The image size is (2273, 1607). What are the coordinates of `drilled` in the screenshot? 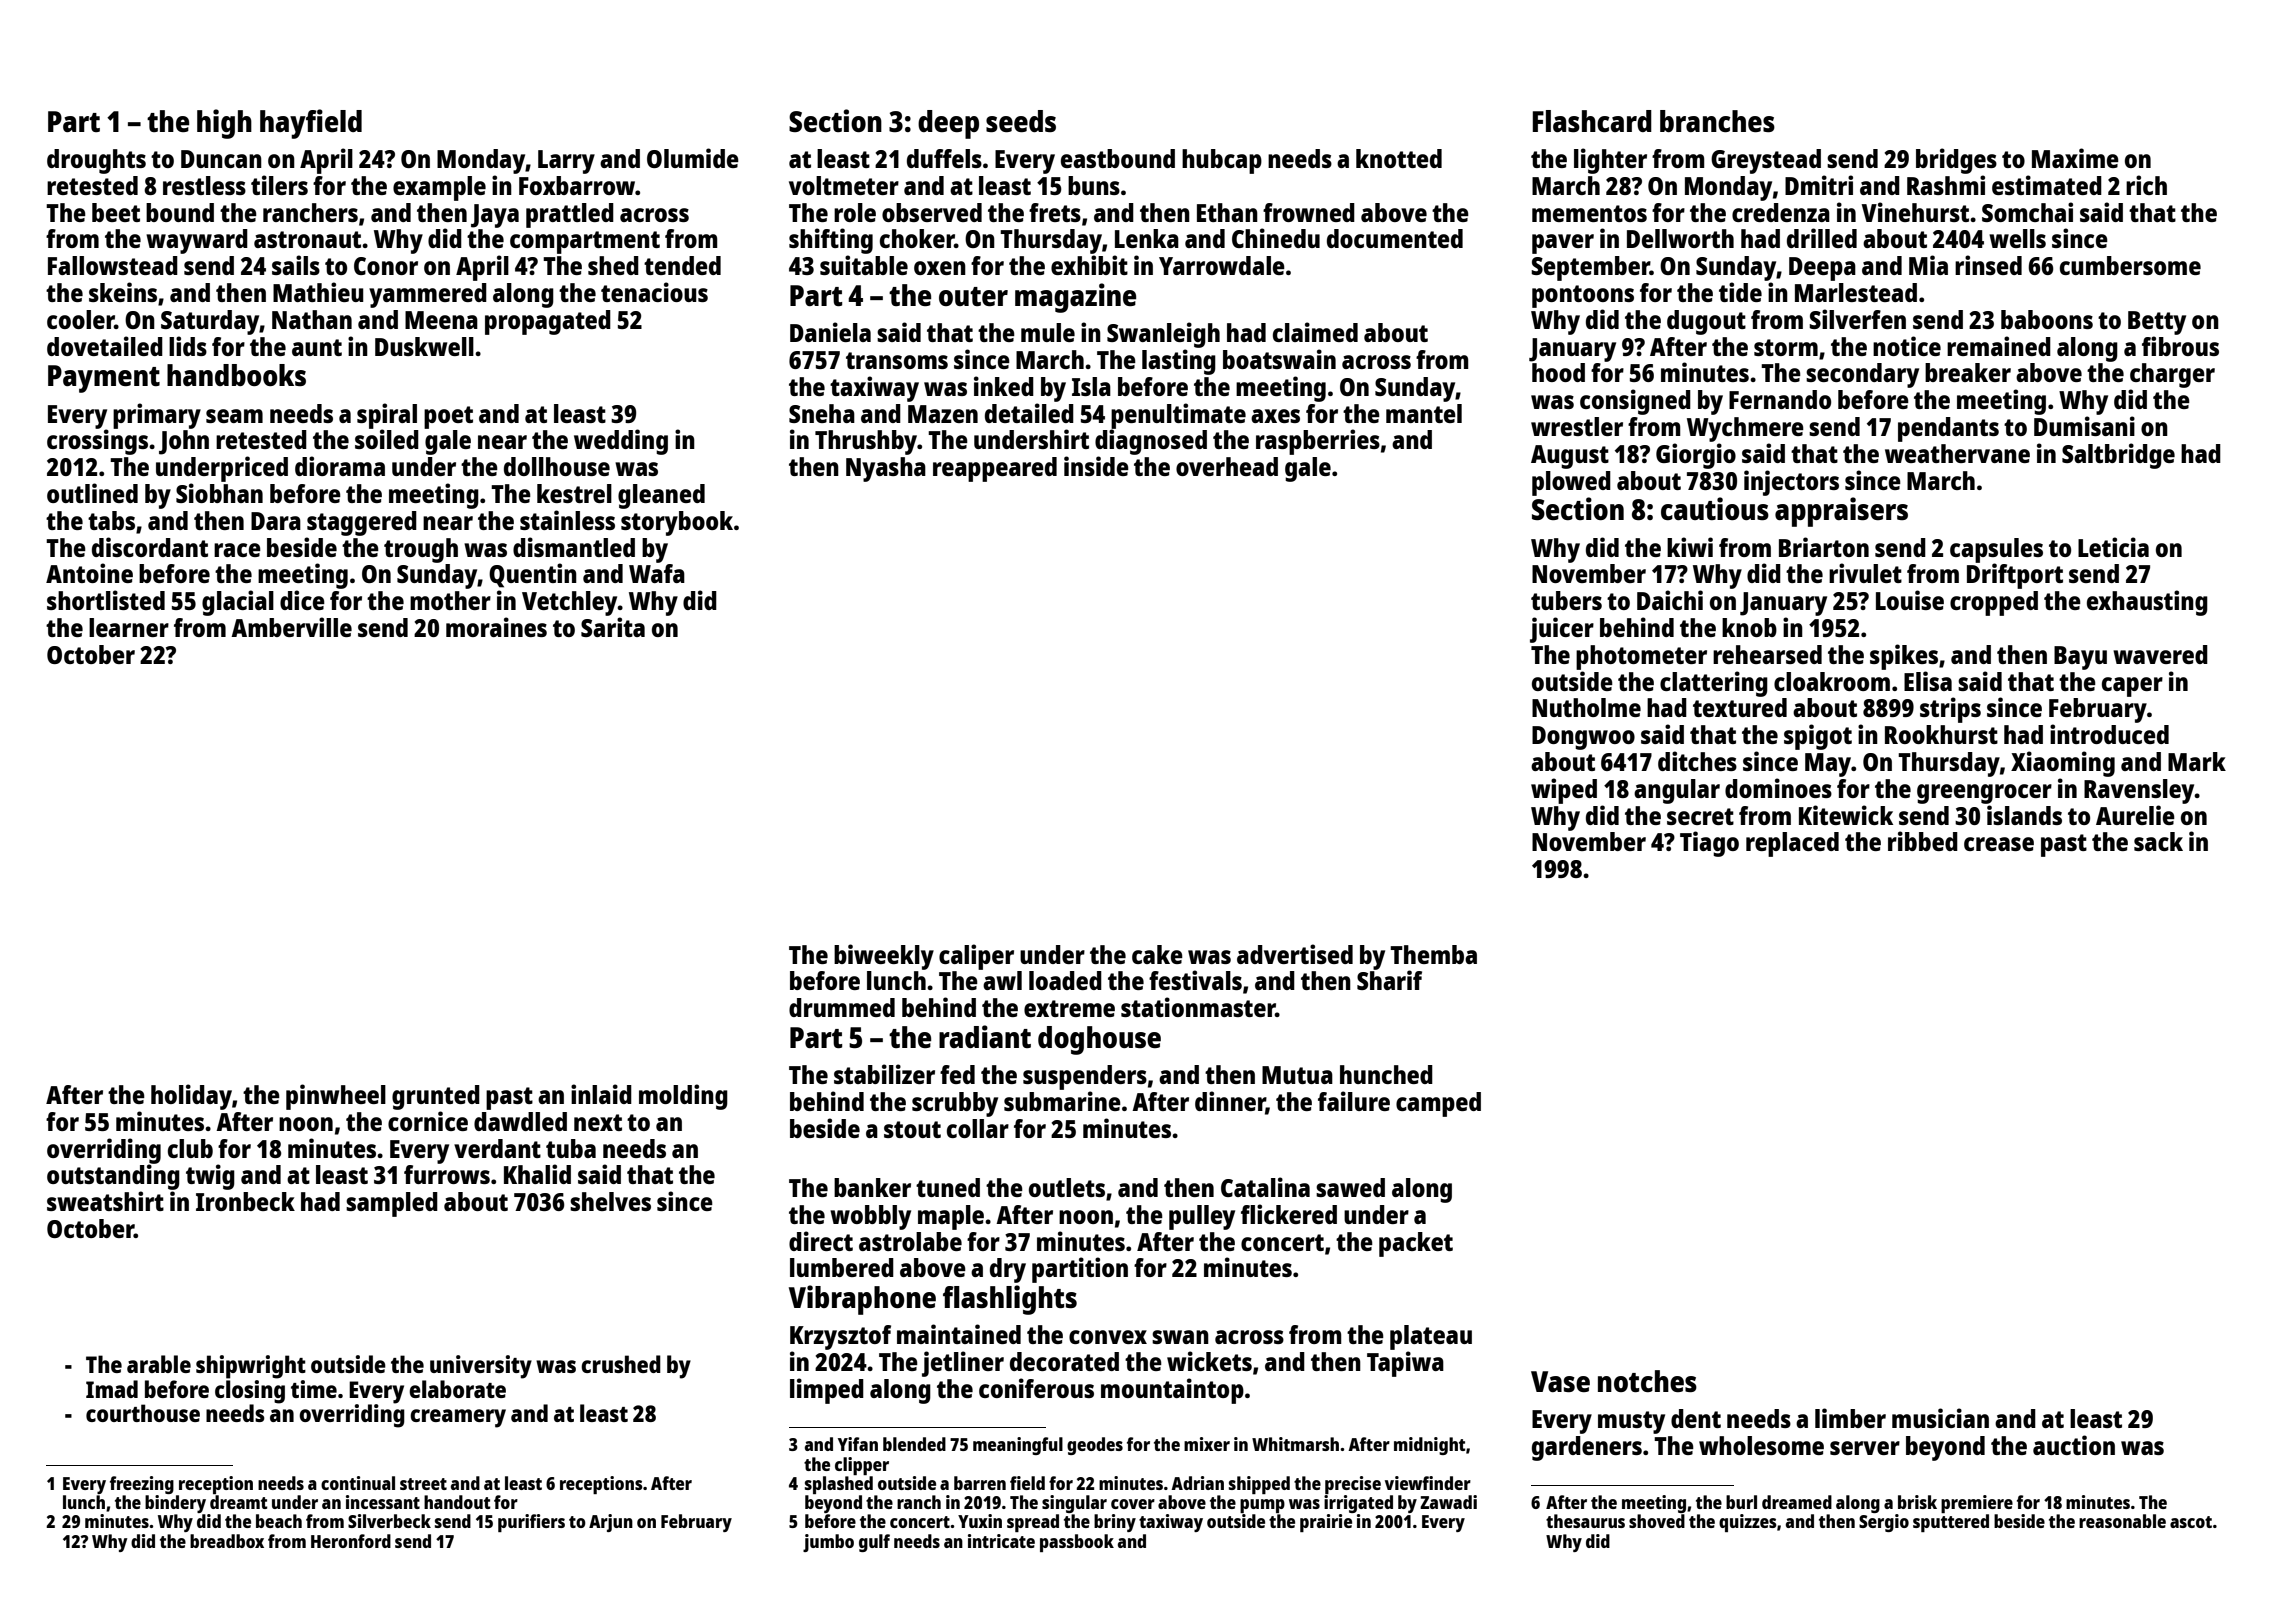 It's located at (1822, 238).
